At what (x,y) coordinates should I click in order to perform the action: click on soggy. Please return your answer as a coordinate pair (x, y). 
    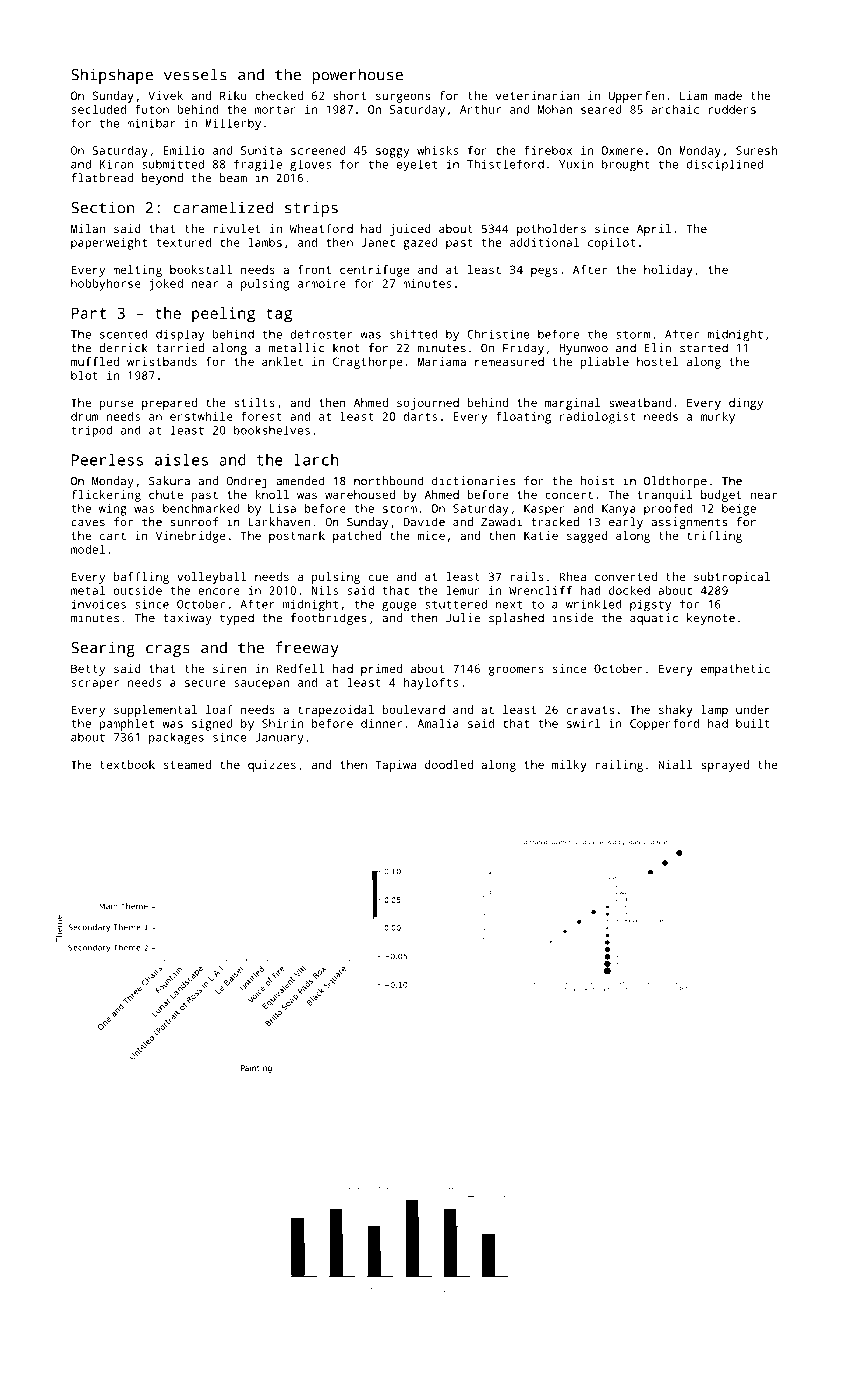
    Looking at the image, I should click on (393, 153).
